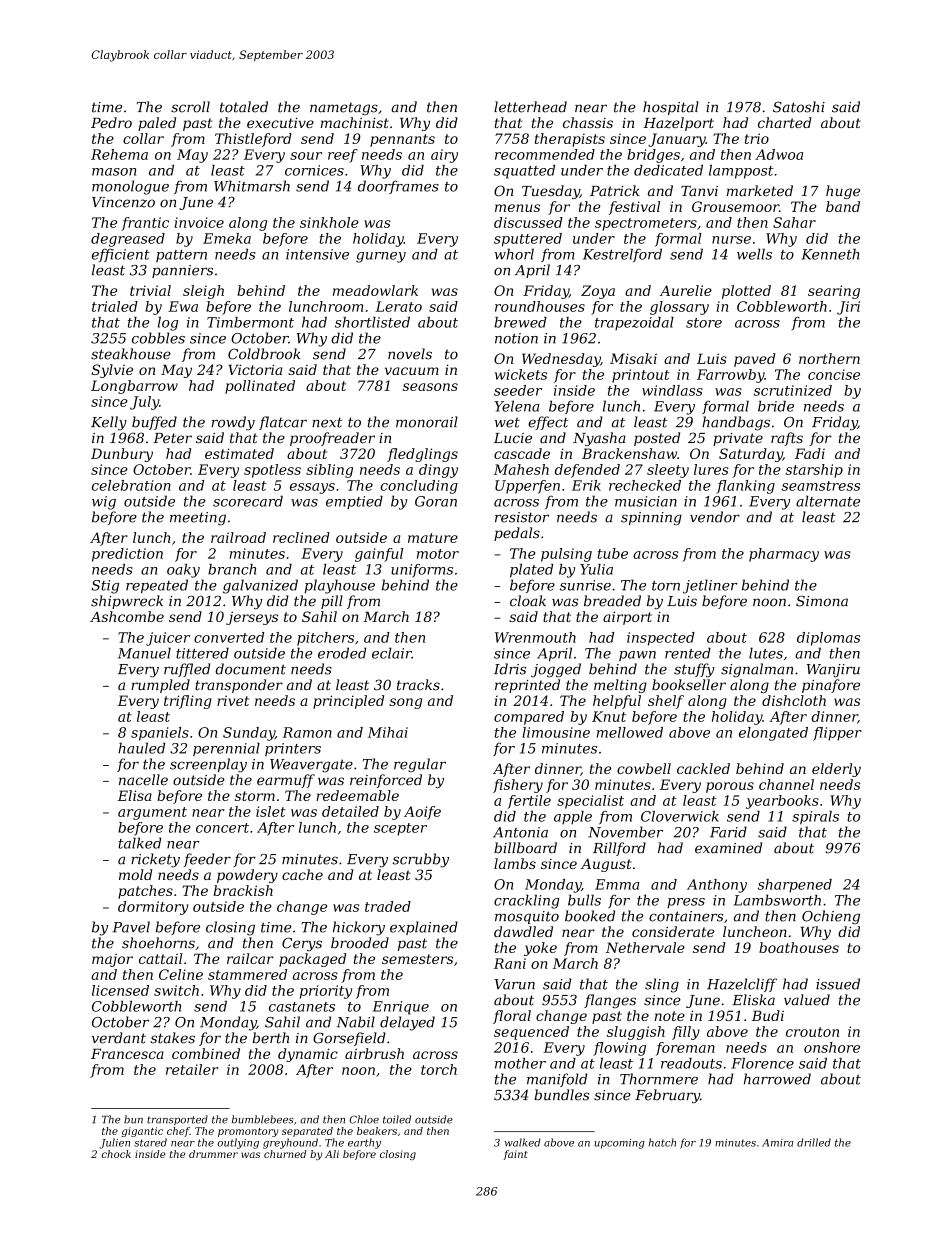 The width and height of the document is (952, 1233). I want to click on faint, so click(515, 1155).
